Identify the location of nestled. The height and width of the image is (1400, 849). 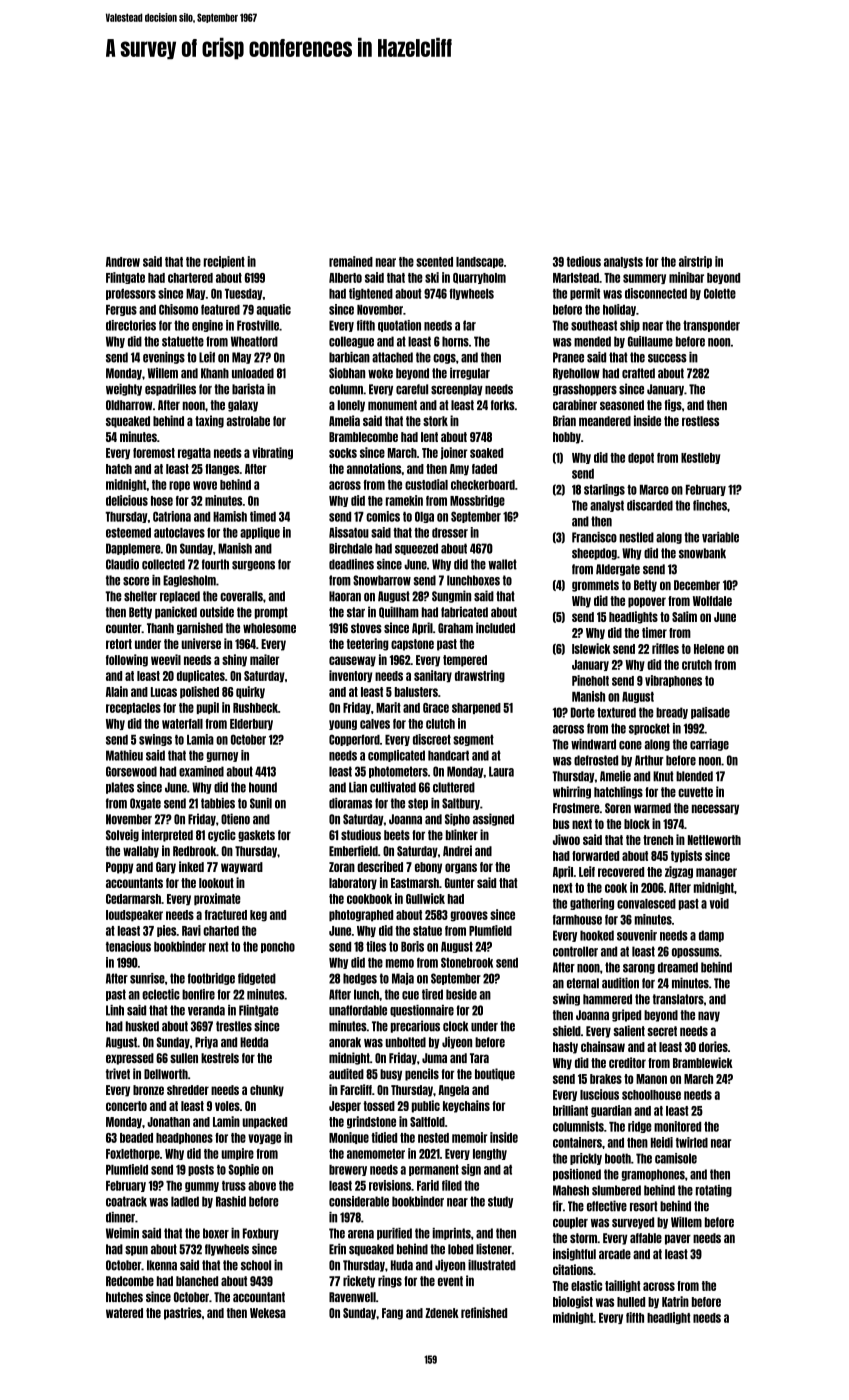
(637, 537).
